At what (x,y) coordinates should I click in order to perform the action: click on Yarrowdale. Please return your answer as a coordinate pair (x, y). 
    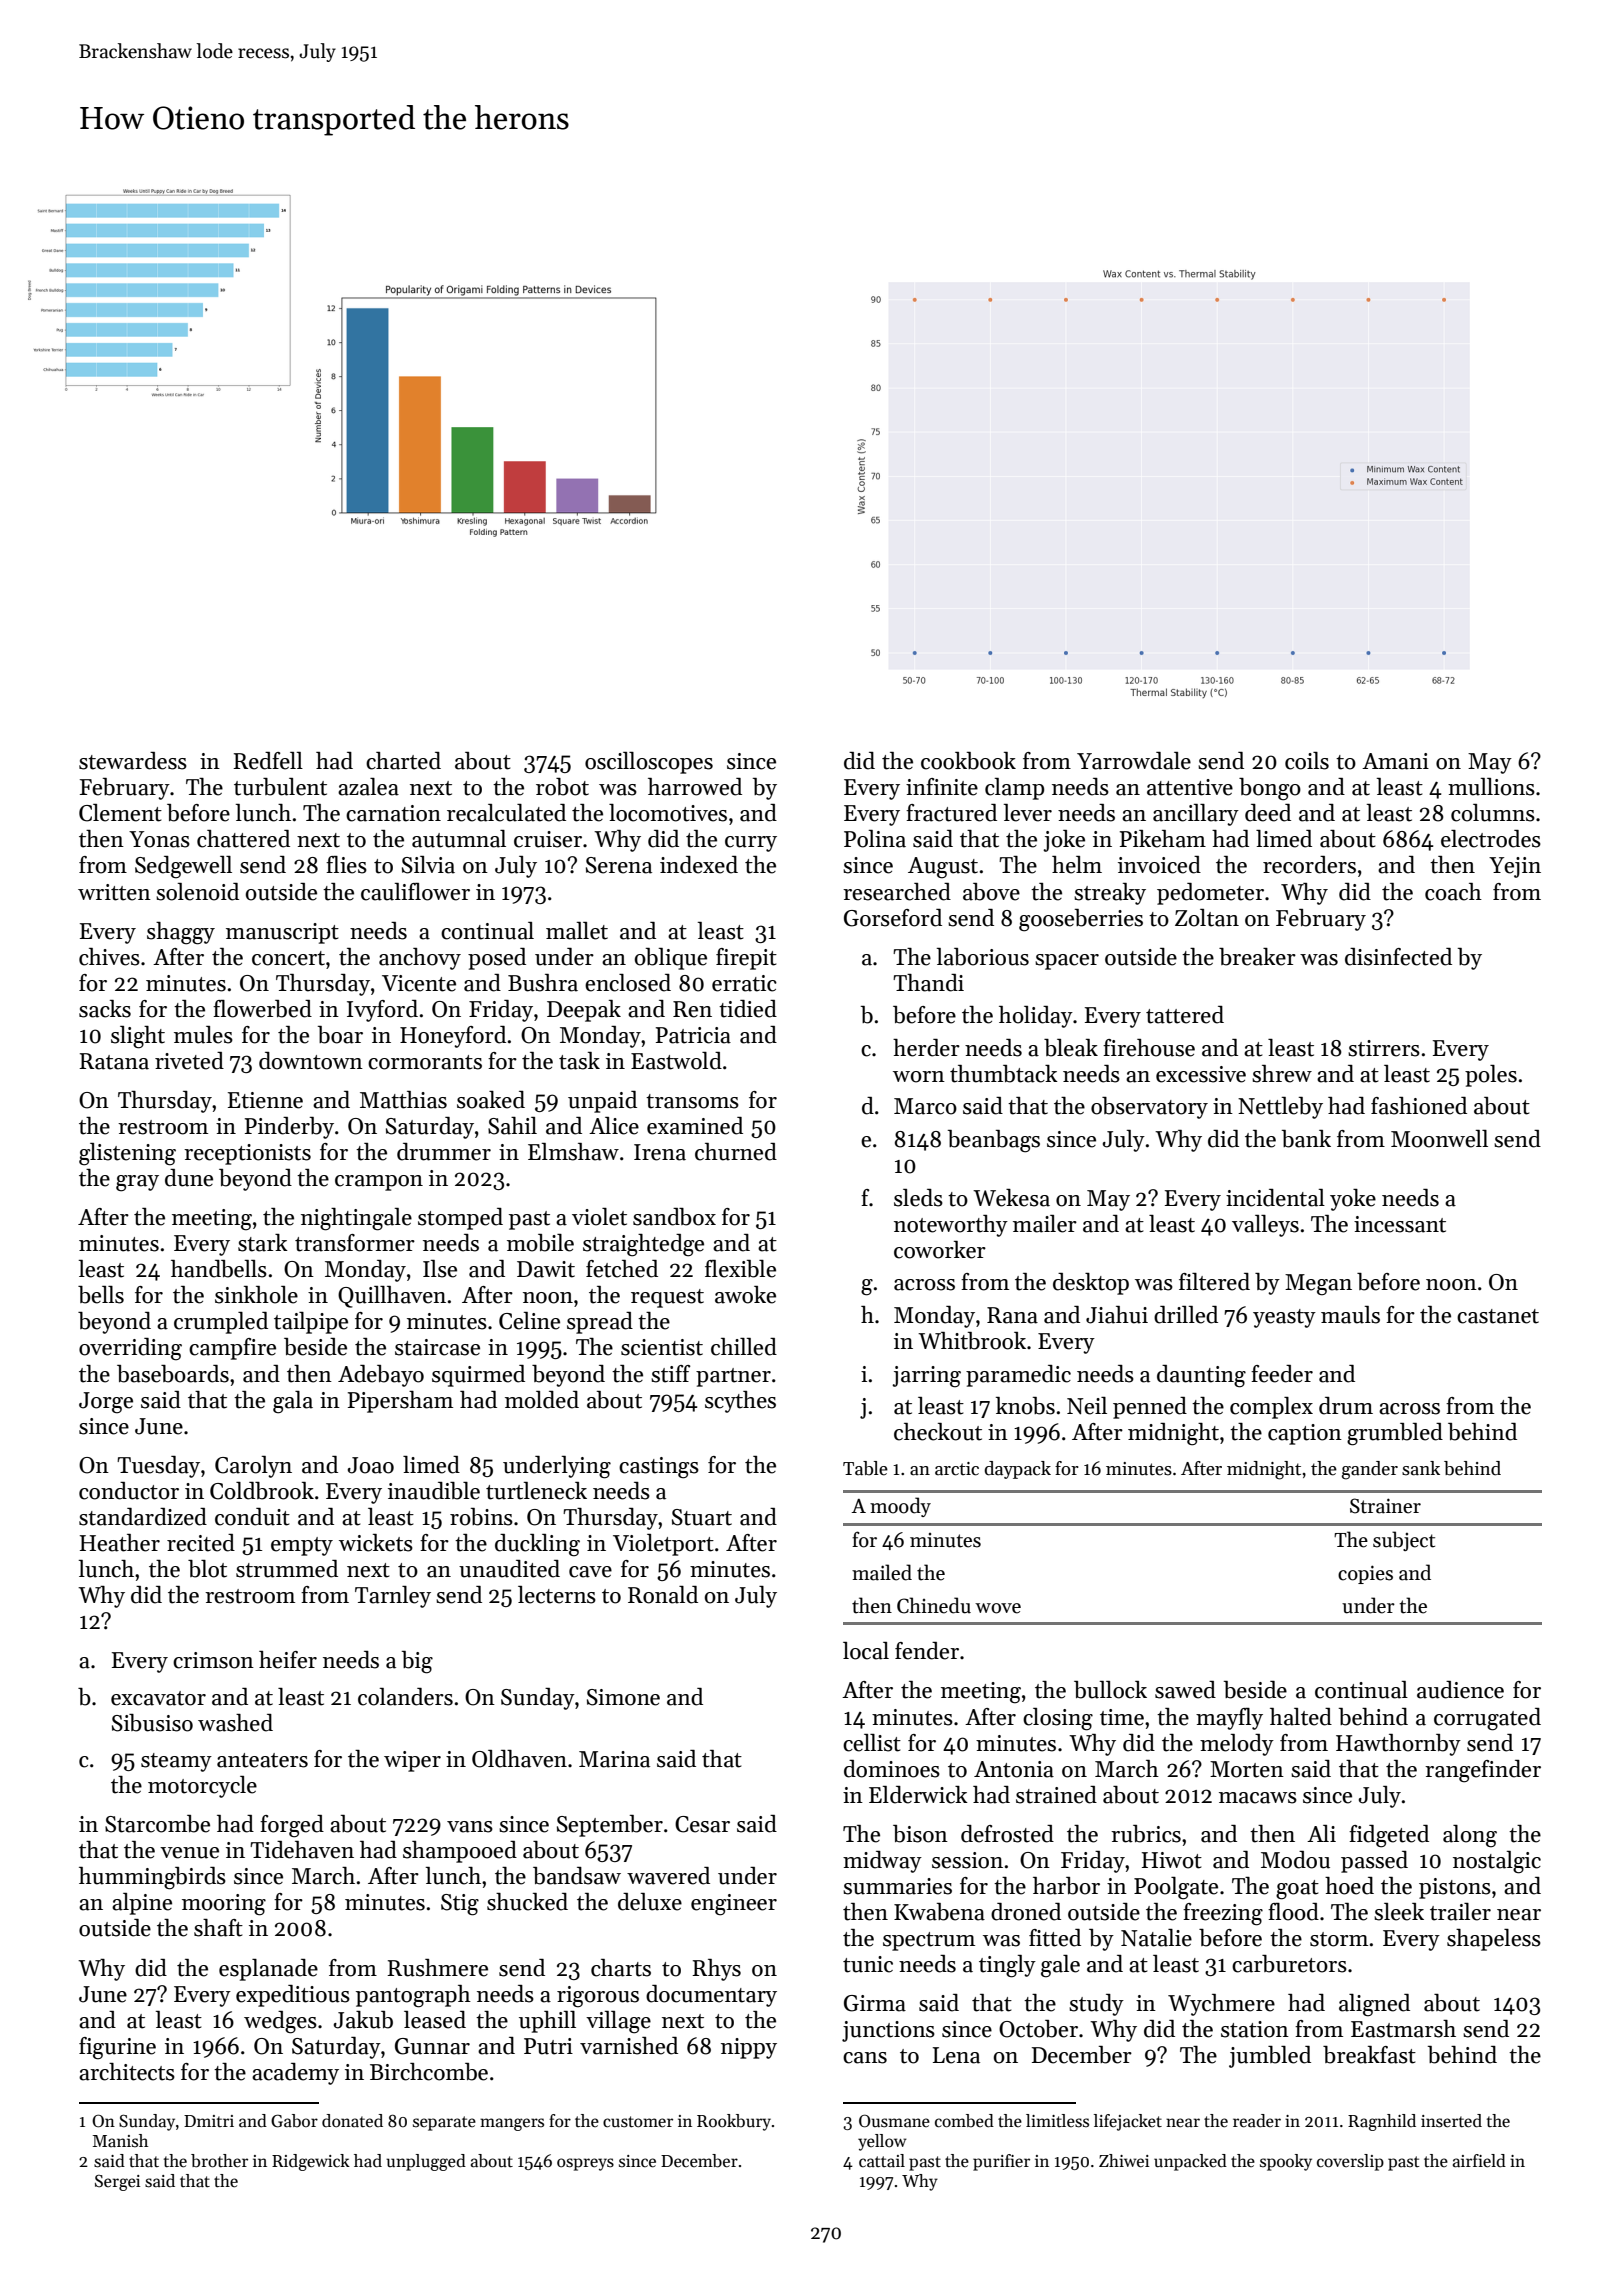
    Looking at the image, I should click on (1134, 761).
